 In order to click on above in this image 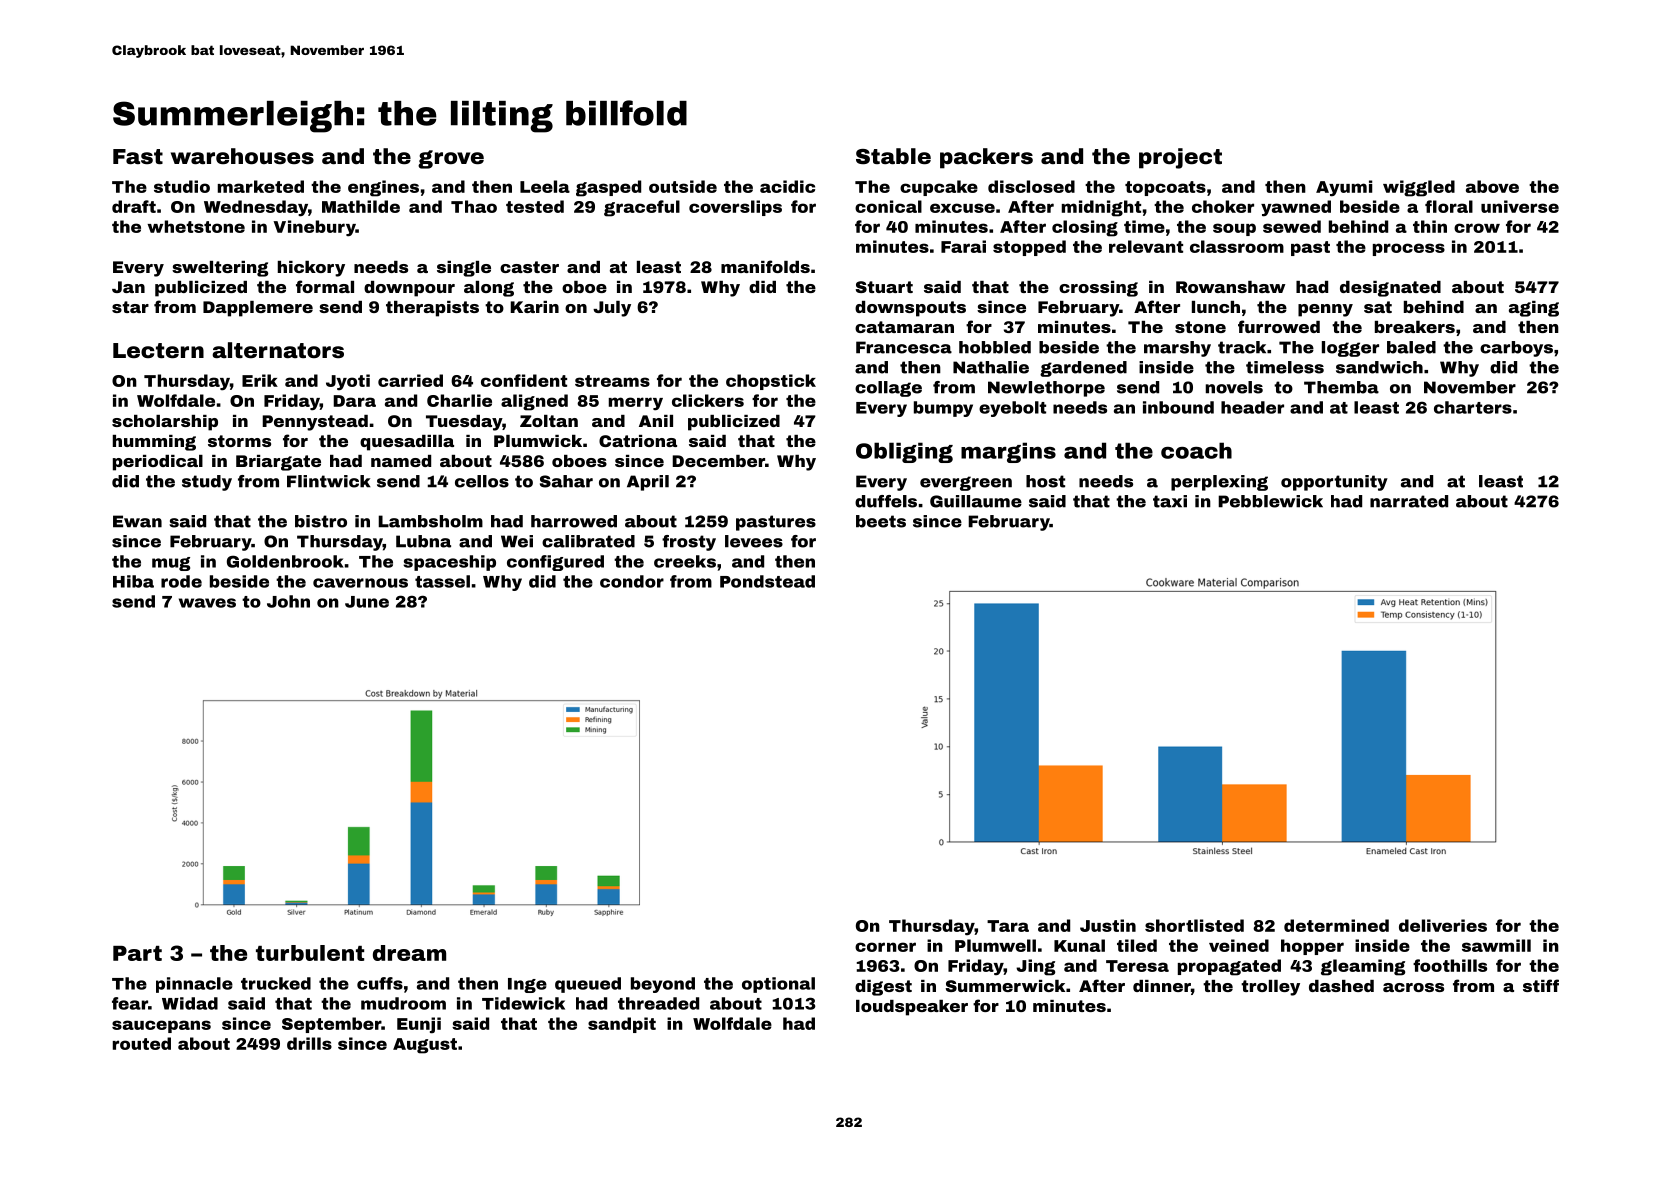, I will do `click(1492, 186)`.
